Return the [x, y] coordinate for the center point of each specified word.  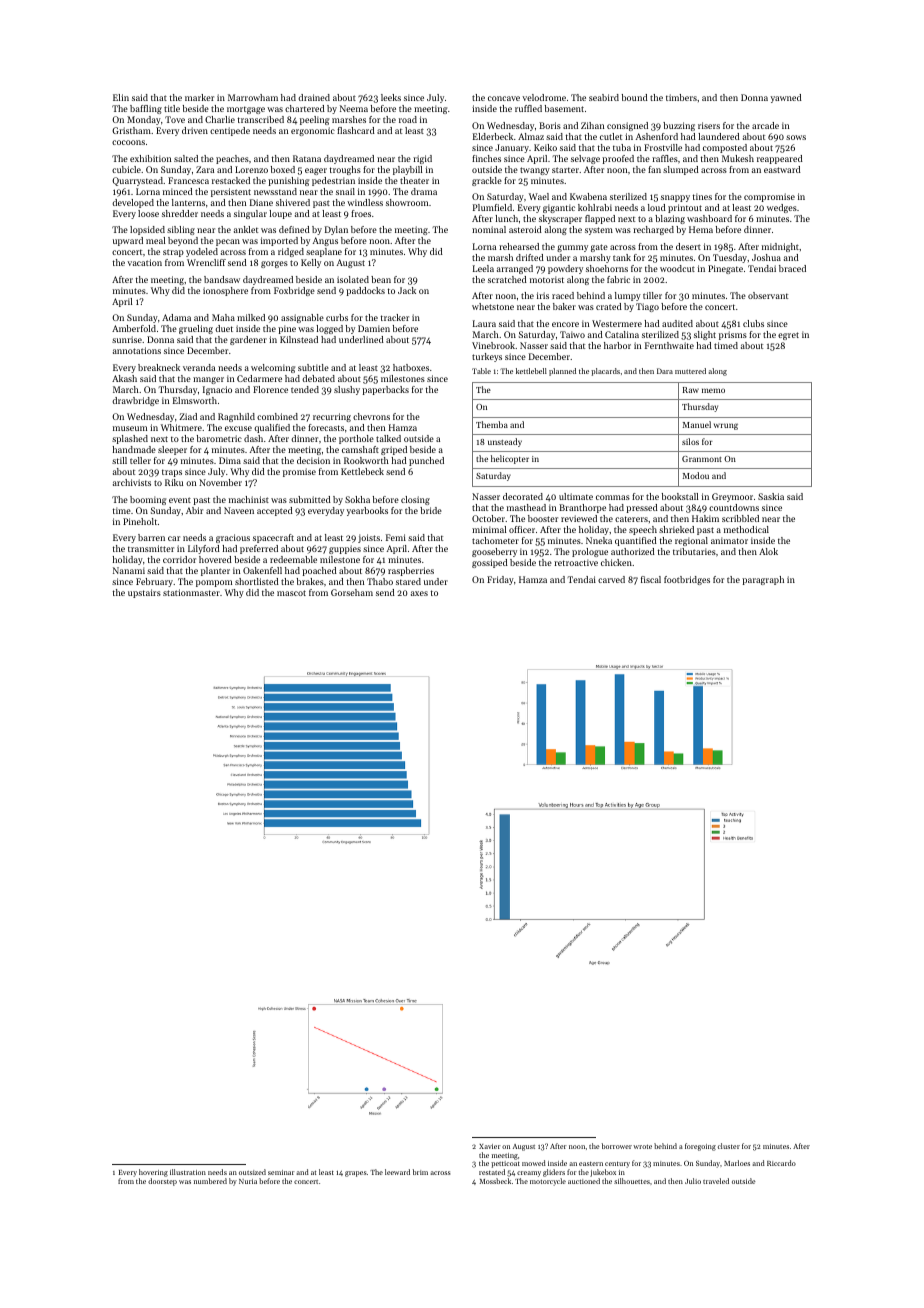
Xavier [490, 1146]
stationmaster [191, 592]
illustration [188, 1172]
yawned [786, 98]
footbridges [687, 580]
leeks [391, 97]
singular [250, 214]
